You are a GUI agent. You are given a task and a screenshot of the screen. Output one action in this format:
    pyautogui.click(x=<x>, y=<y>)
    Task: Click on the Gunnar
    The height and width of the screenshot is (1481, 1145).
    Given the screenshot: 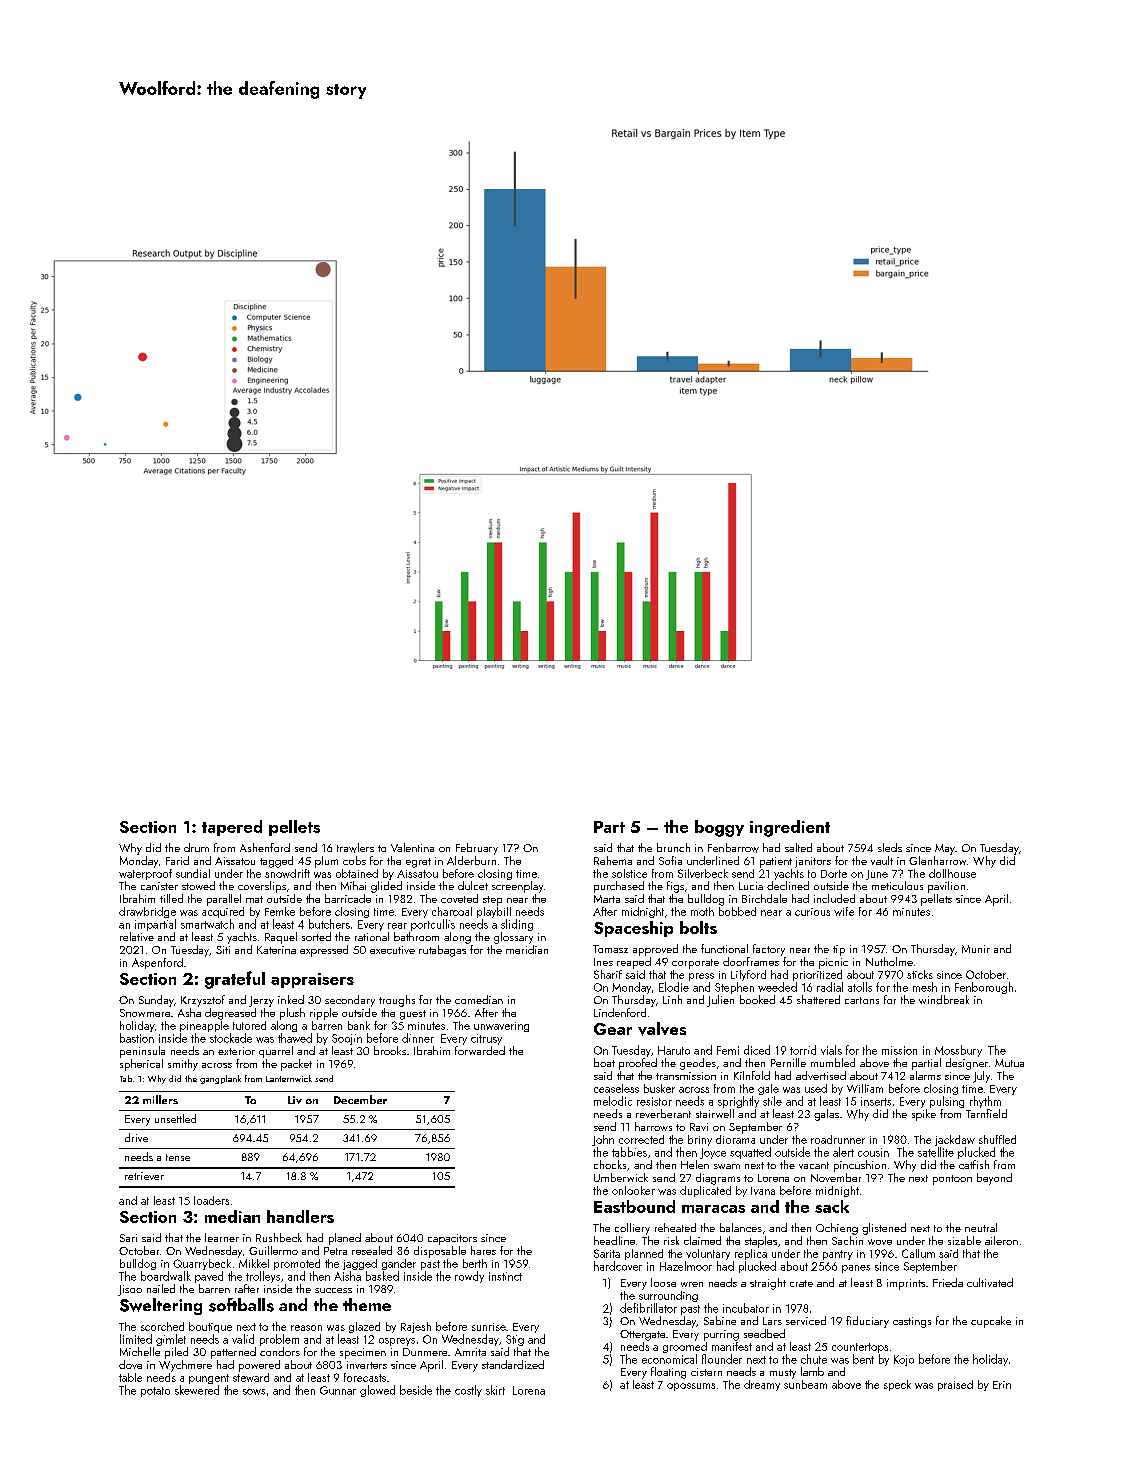 What is the action you would take?
    pyautogui.click(x=338, y=1390)
